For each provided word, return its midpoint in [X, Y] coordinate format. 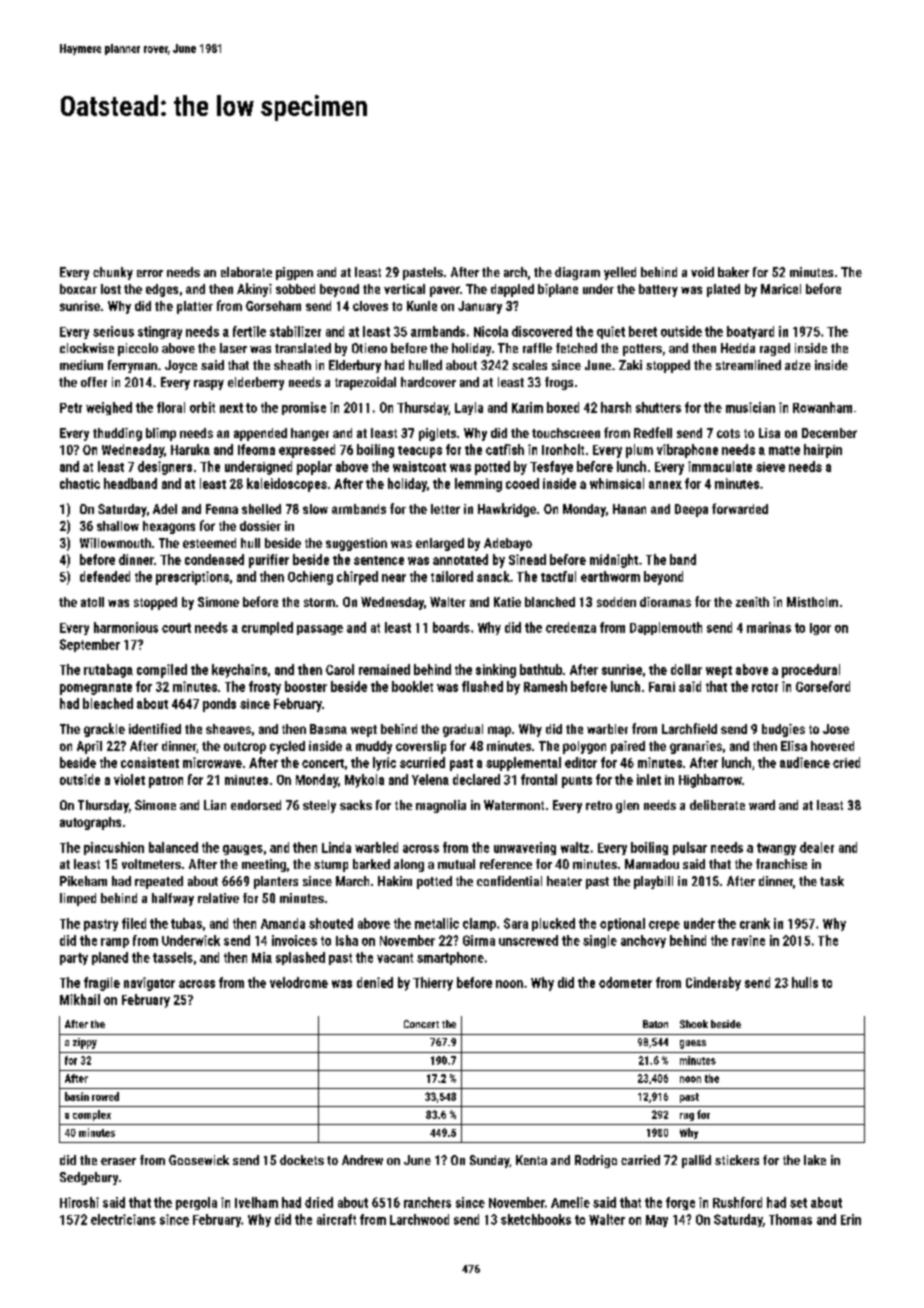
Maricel [781, 289]
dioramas [665, 602]
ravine [748, 940]
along [409, 865]
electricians [123, 1219]
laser [233, 348]
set [798, 1203]
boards [451, 627]
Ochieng [310, 578]
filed [134, 923]
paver [445, 291]
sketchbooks [536, 1219]
